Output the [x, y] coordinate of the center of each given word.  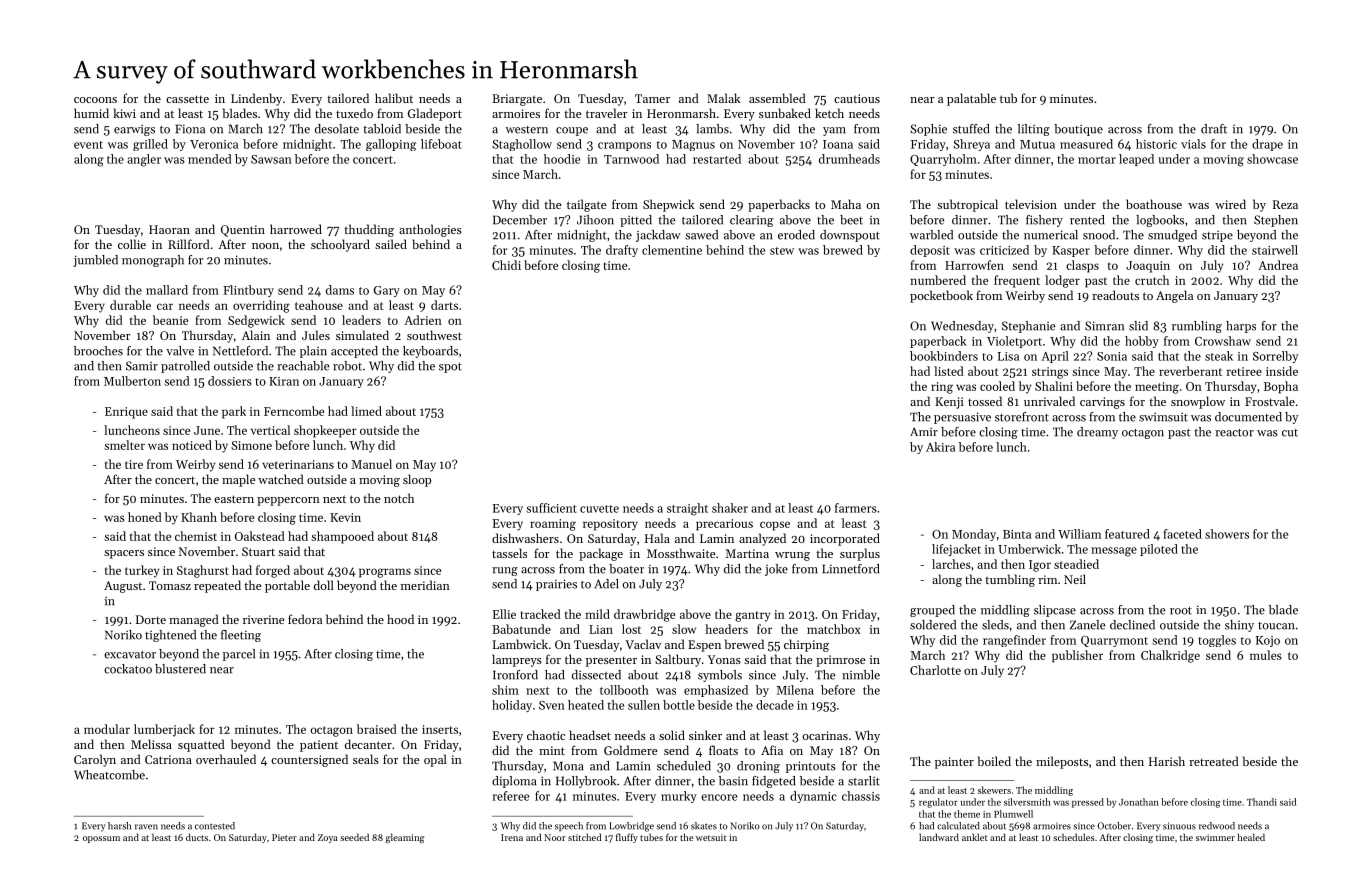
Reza [1285, 204]
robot [347, 366]
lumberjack [164, 730]
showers [1227, 534]
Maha [846, 204]
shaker [730, 508]
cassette [187, 99]
